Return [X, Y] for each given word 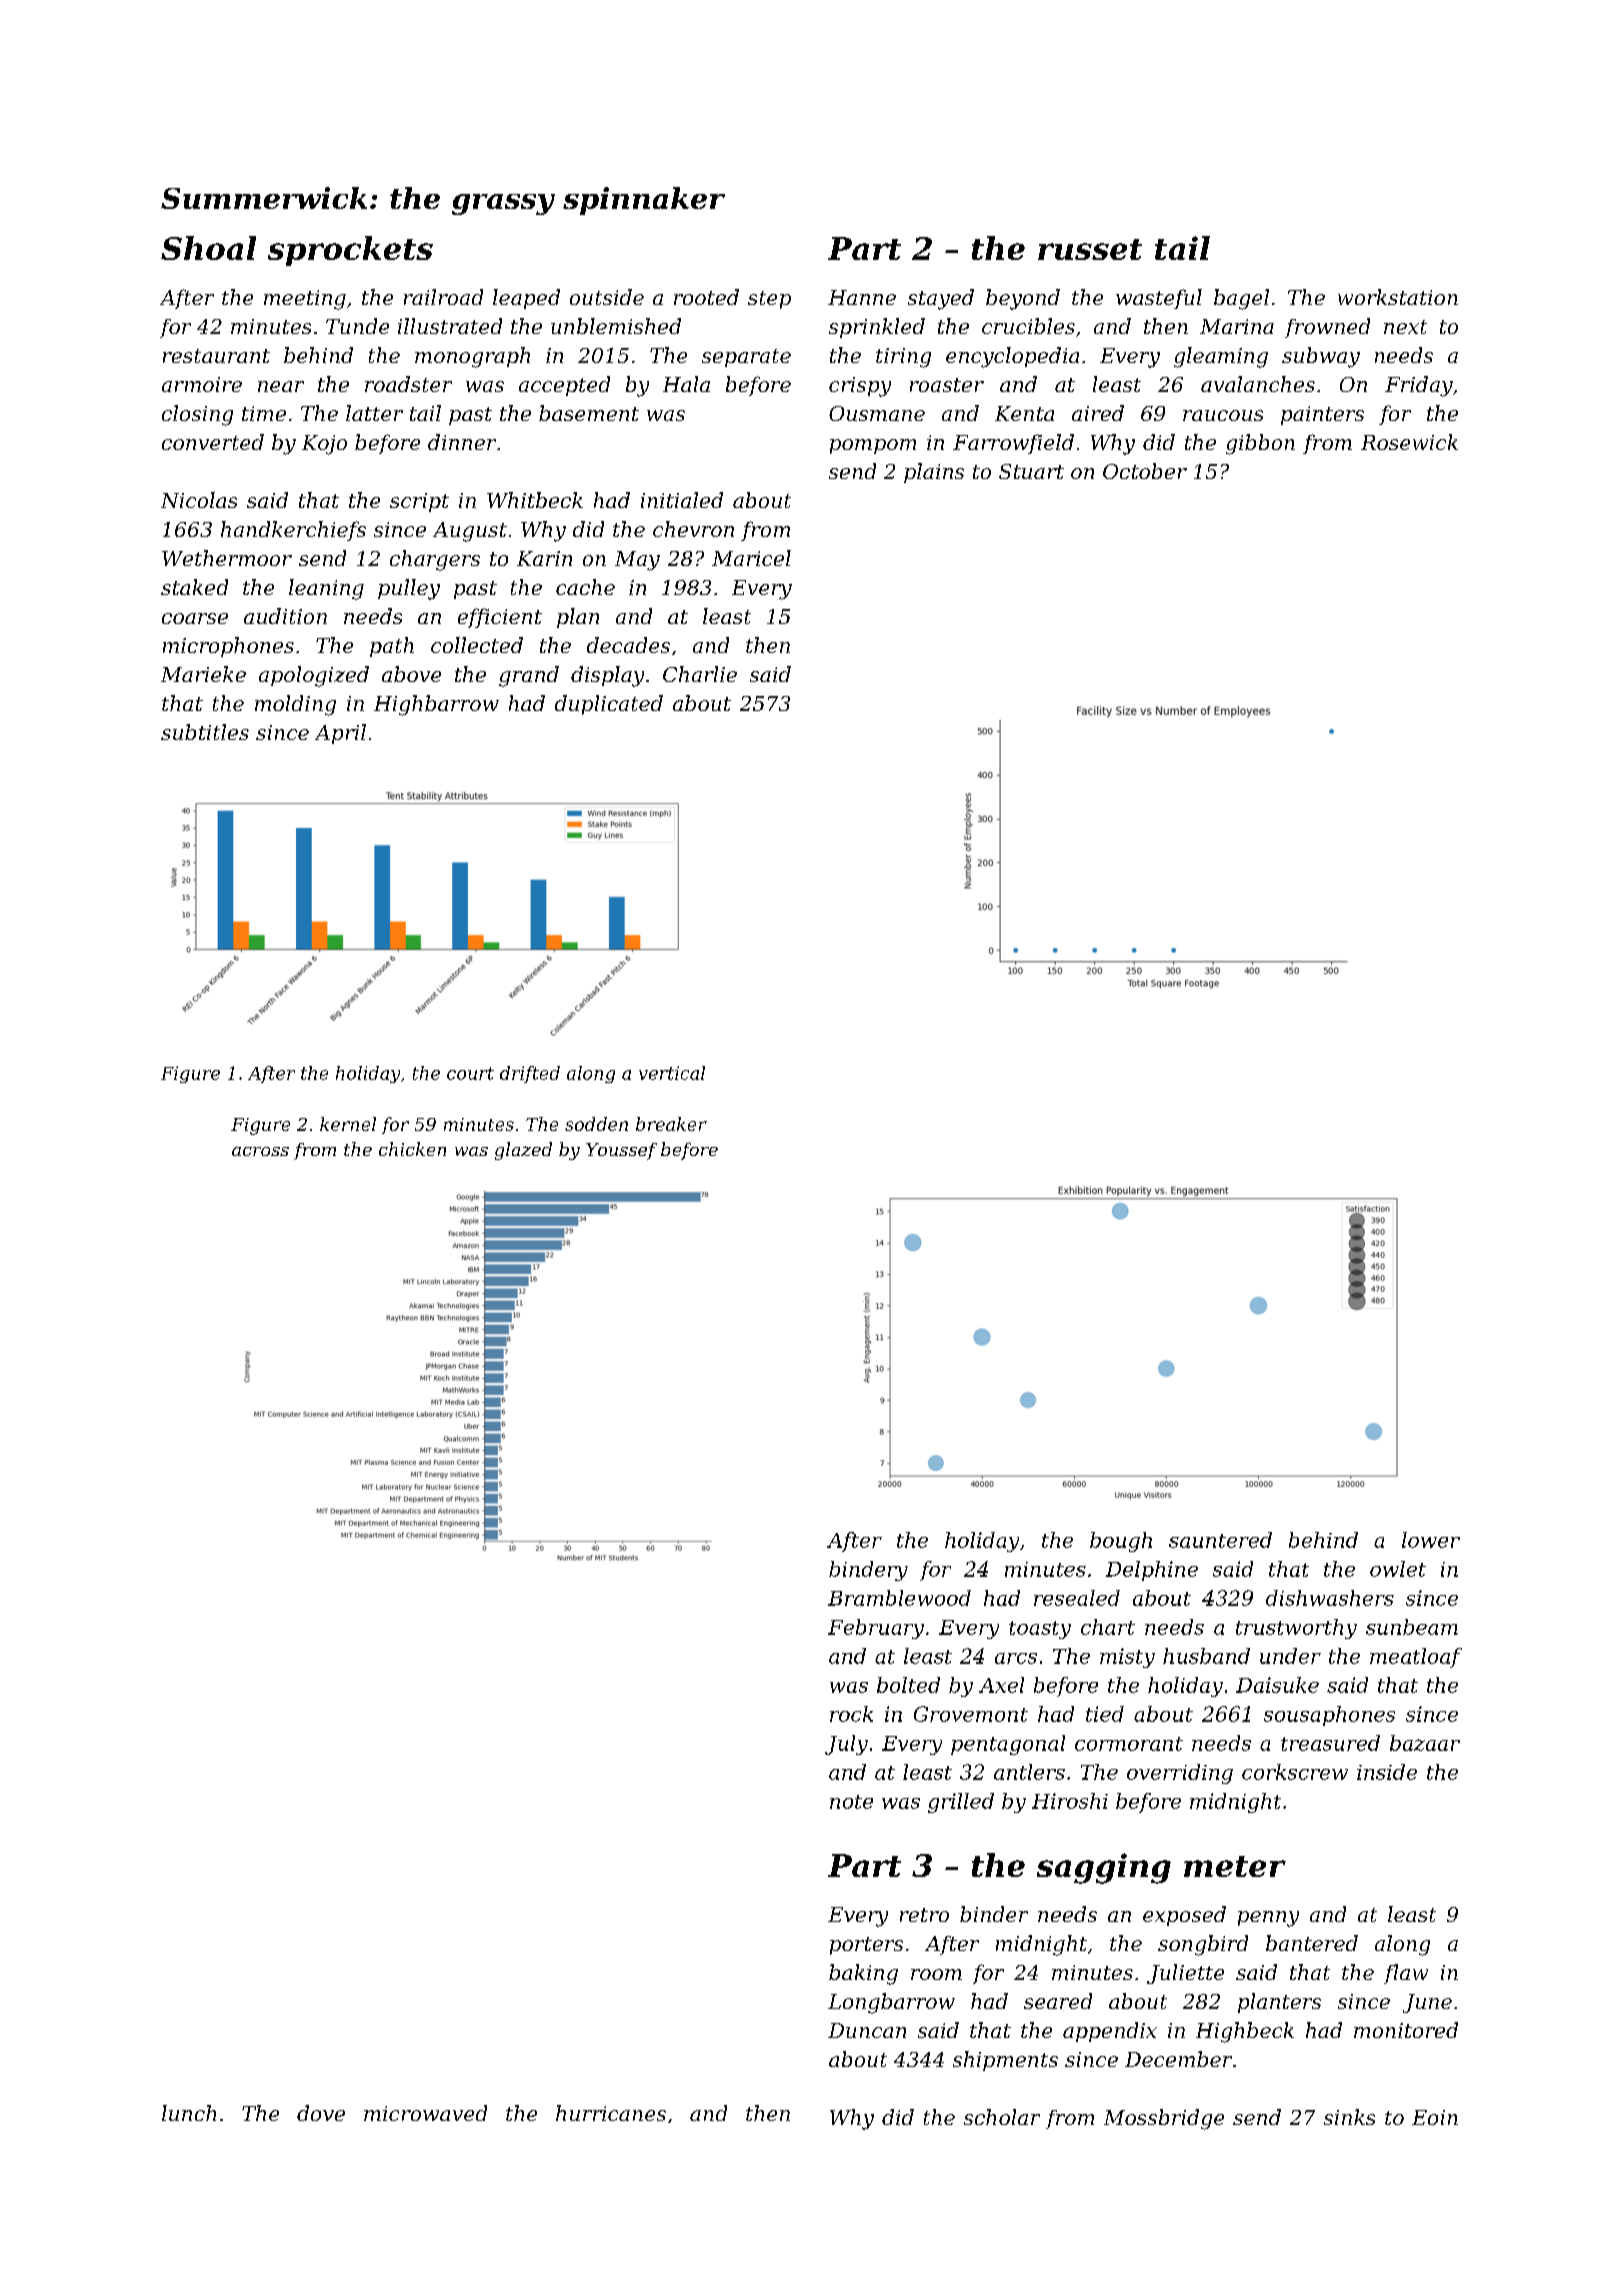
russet [1090, 249]
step [769, 300]
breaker [671, 1124]
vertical [672, 1073]
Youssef [621, 1151]
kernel [348, 1124]
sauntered [1220, 1540]
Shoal [208, 248]
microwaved [425, 2113]
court [470, 1073]
